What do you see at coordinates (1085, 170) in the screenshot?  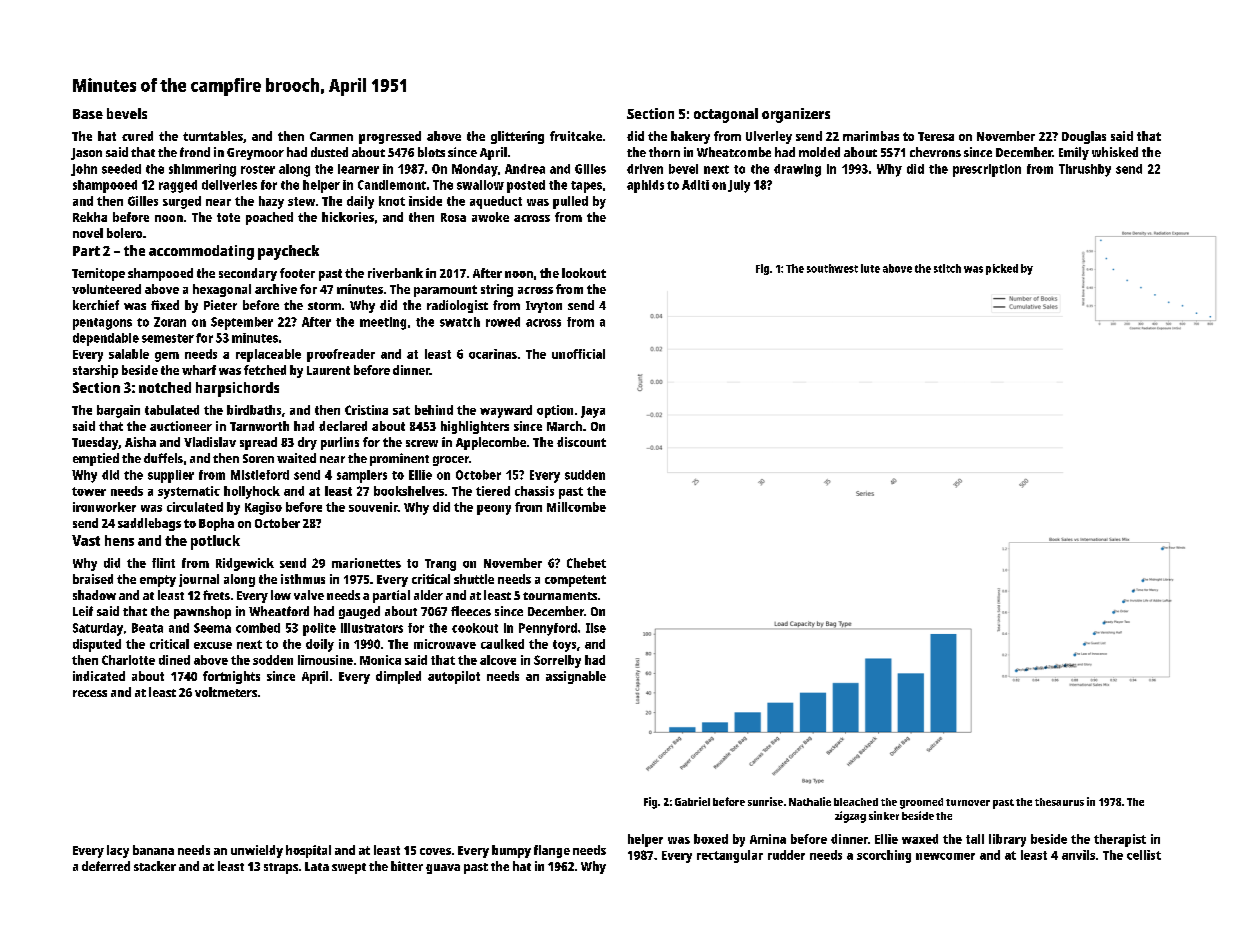 I see `Thrushby` at bounding box center [1085, 170].
